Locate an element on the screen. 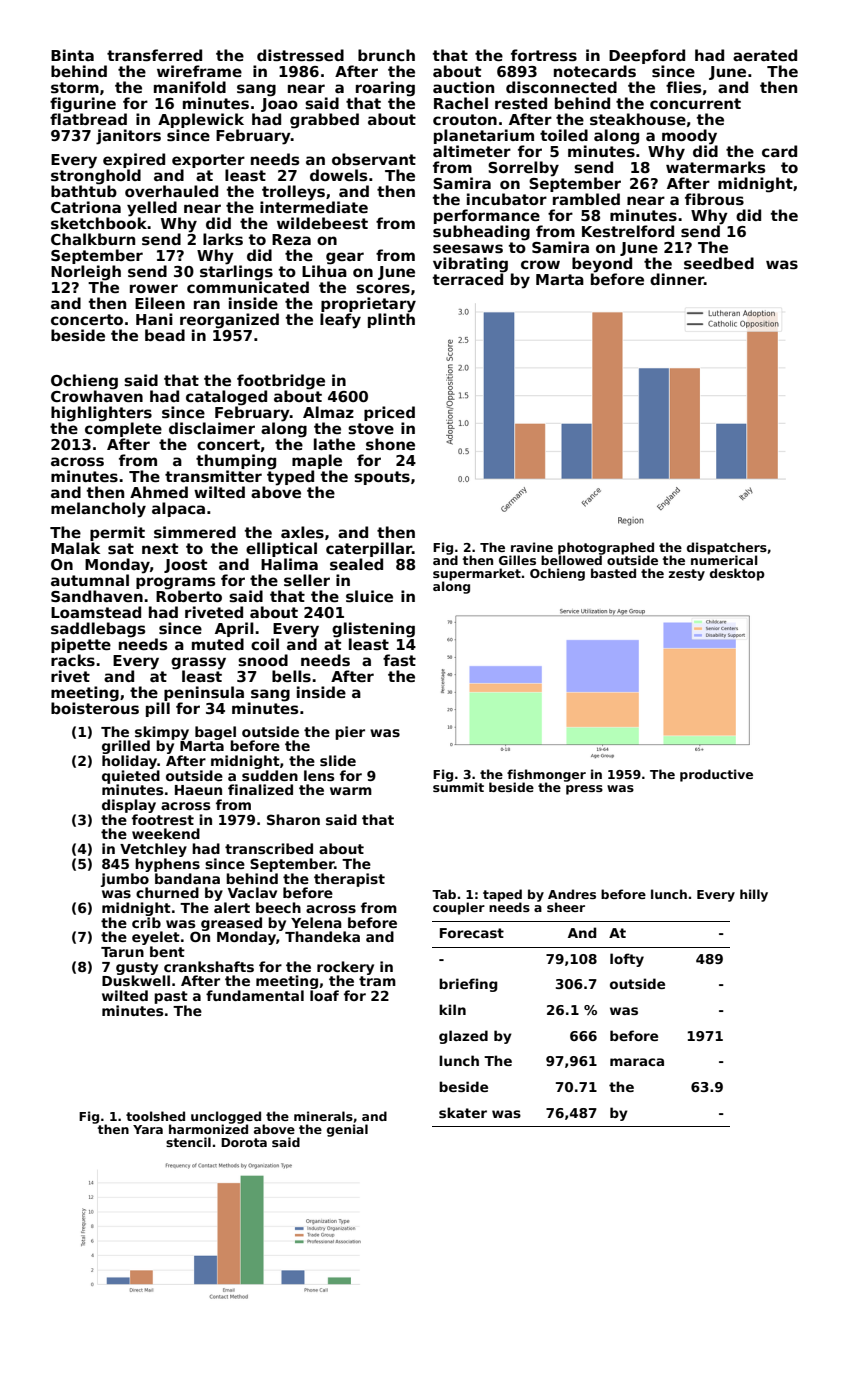  priced is located at coordinates (389, 413).
